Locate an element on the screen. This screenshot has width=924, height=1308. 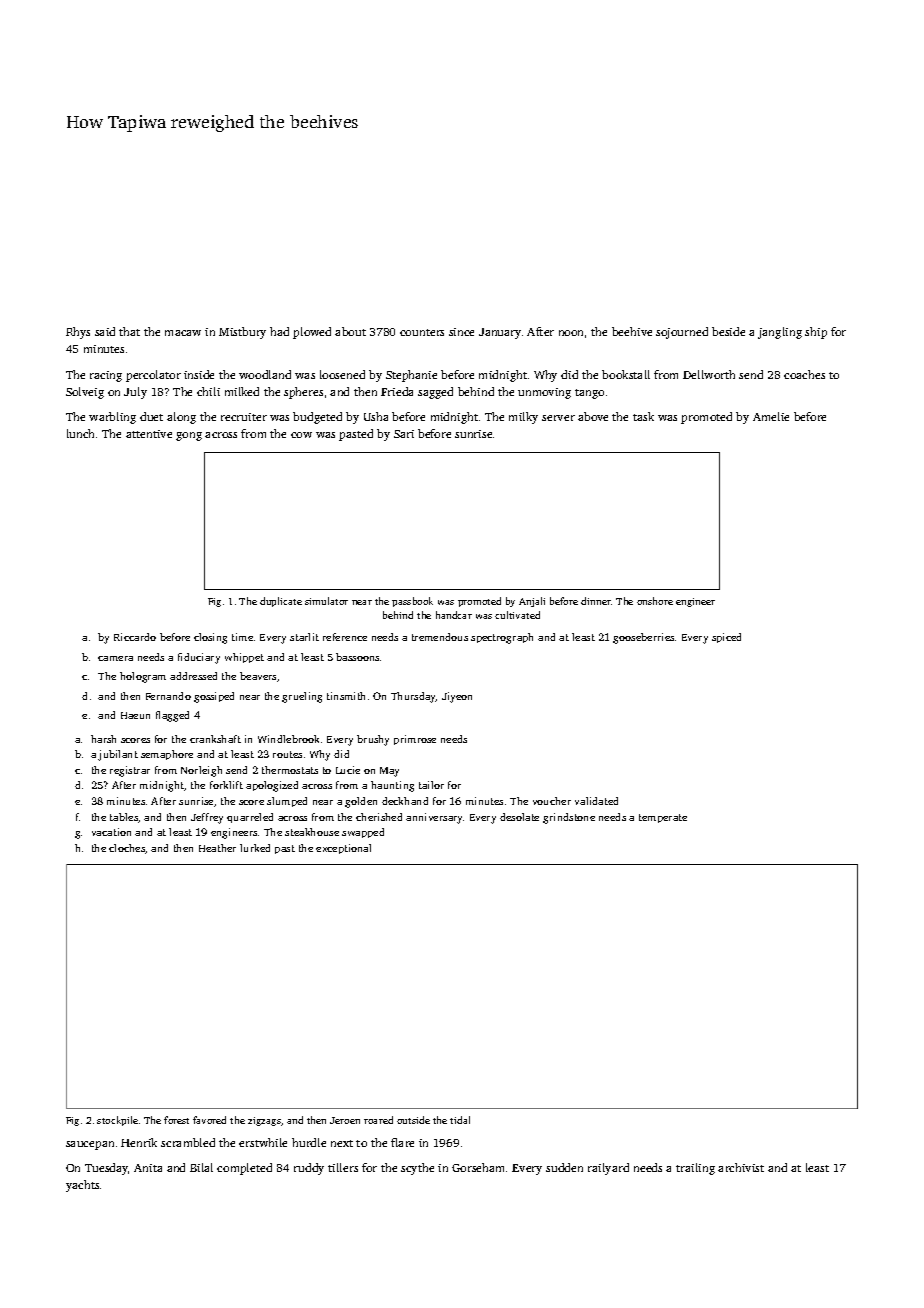
completed is located at coordinates (244, 1169).
